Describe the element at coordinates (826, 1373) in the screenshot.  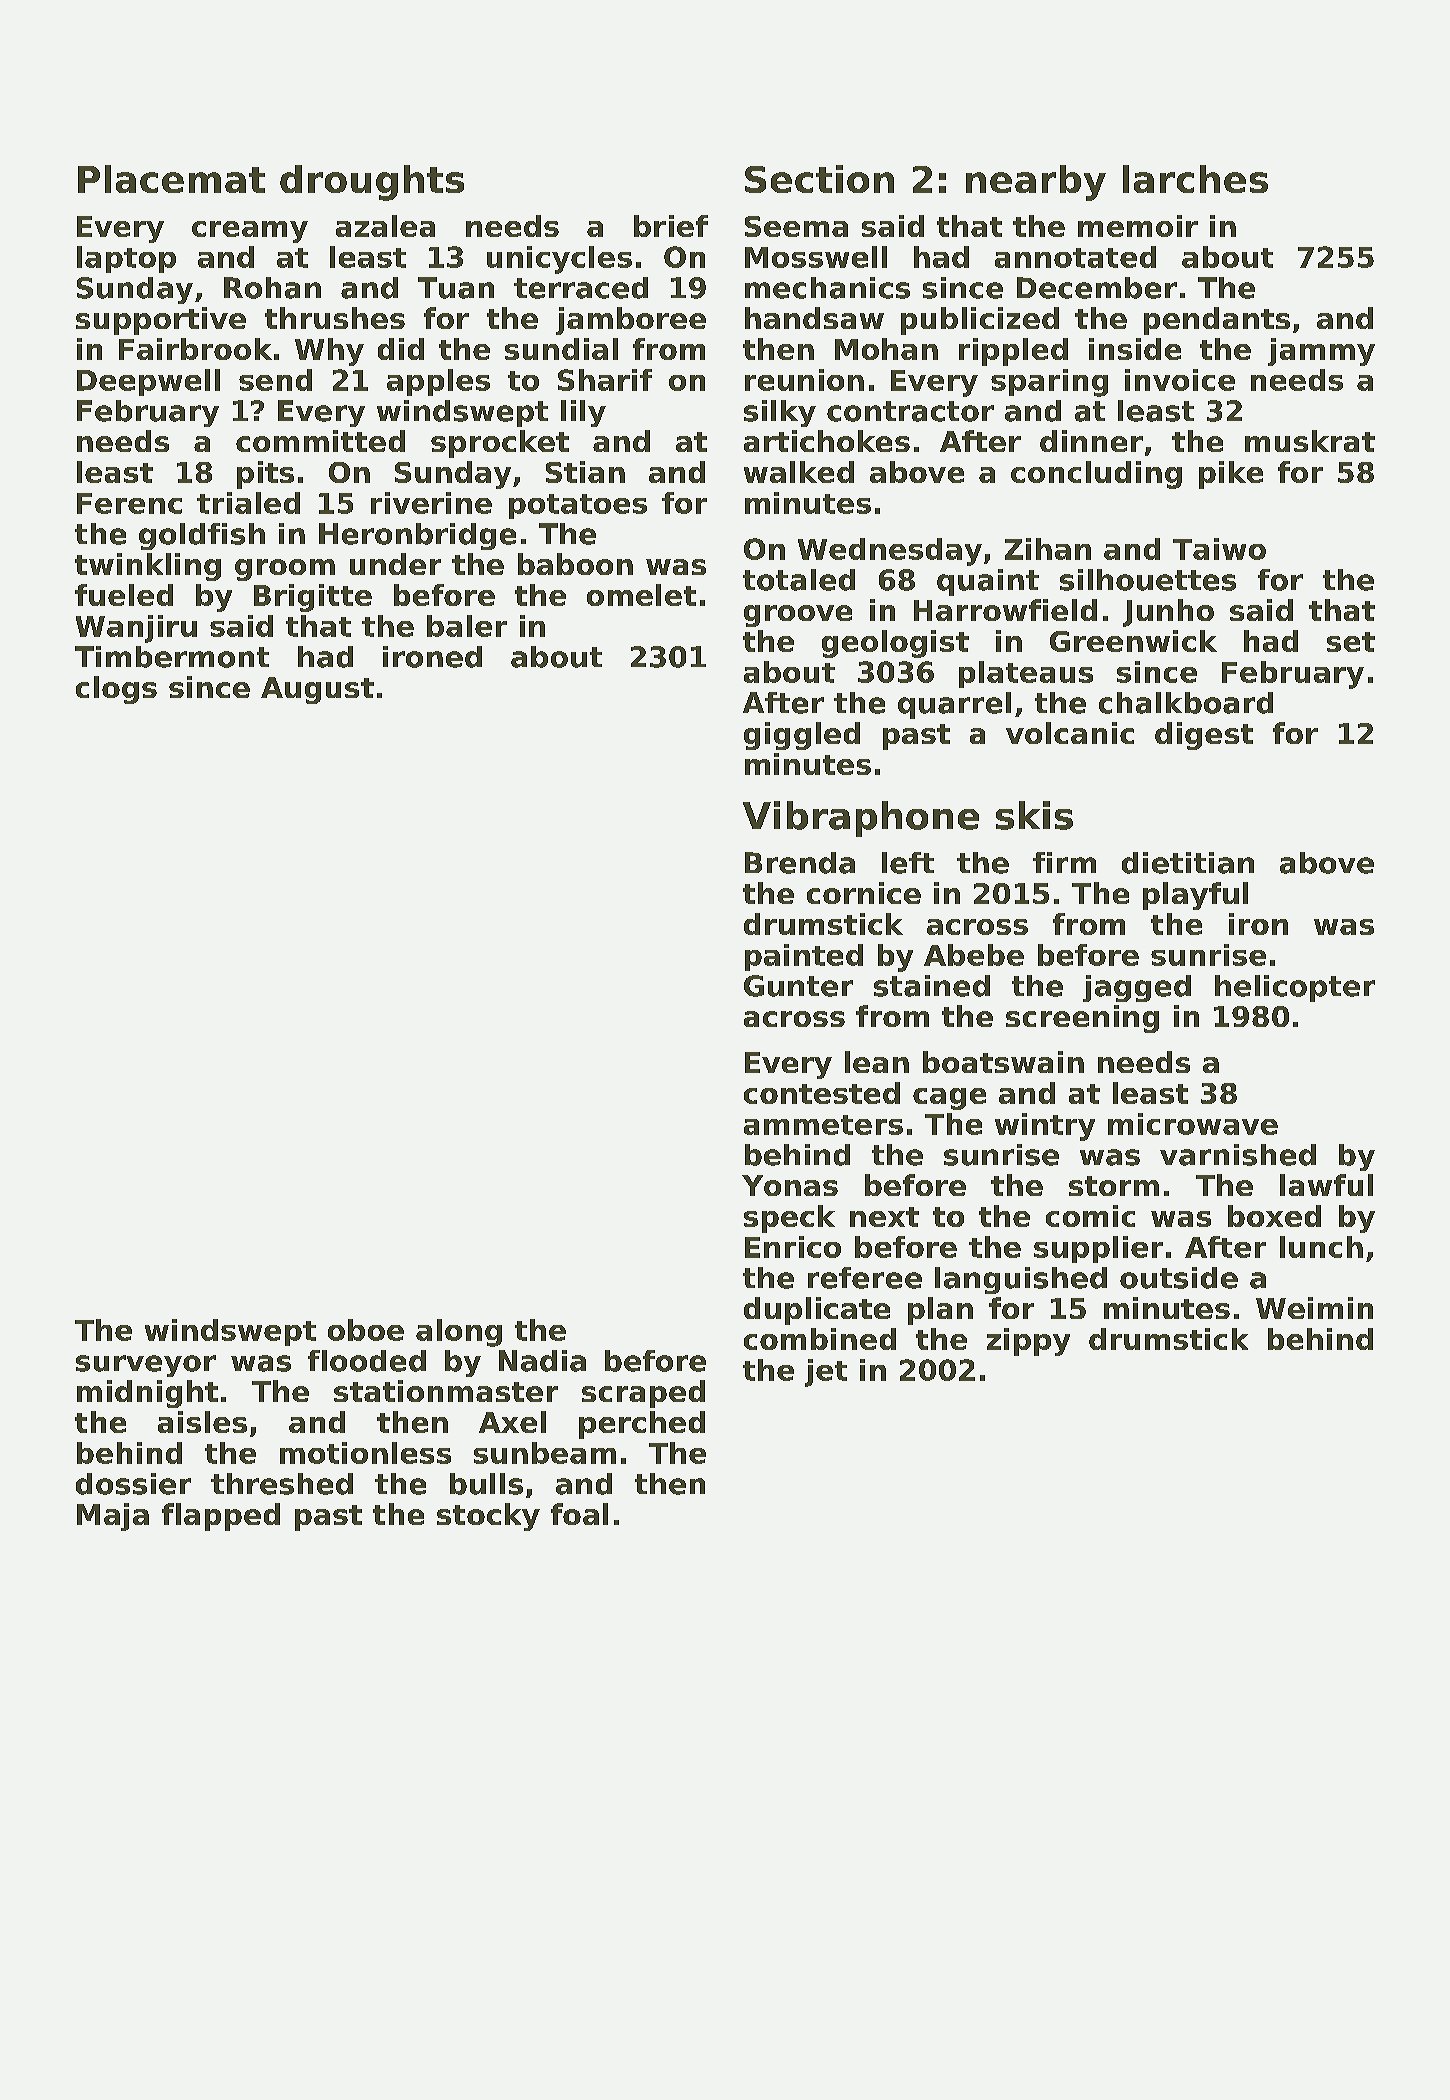
I see `jet` at that location.
